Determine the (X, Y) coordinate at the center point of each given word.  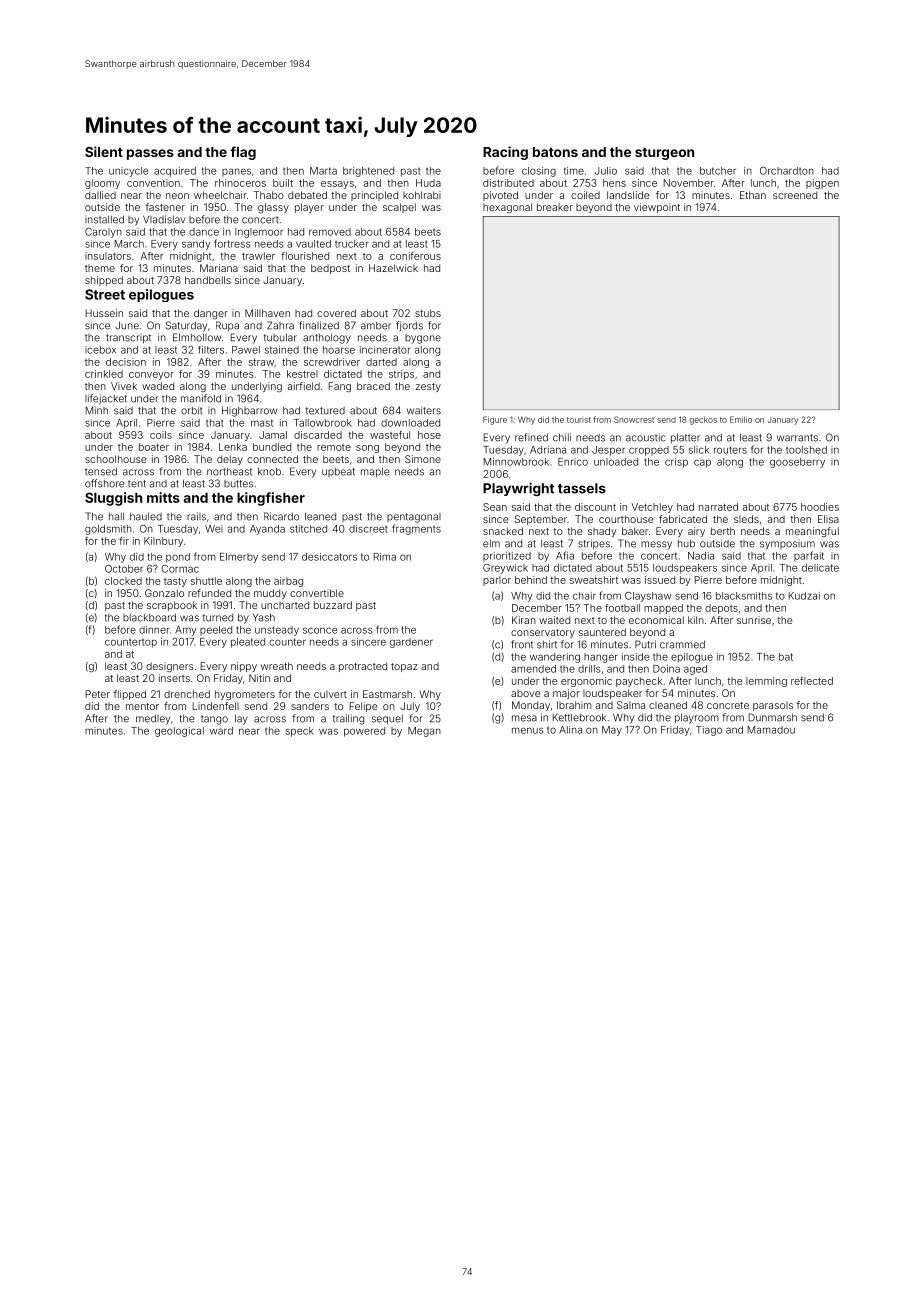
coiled (585, 195)
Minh (97, 410)
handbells (208, 280)
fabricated (683, 519)
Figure (495, 420)
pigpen (822, 184)
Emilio (741, 419)
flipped (130, 695)
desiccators (329, 557)
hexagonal (507, 208)
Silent (104, 151)
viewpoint (657, 208)
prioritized (507, 556)
